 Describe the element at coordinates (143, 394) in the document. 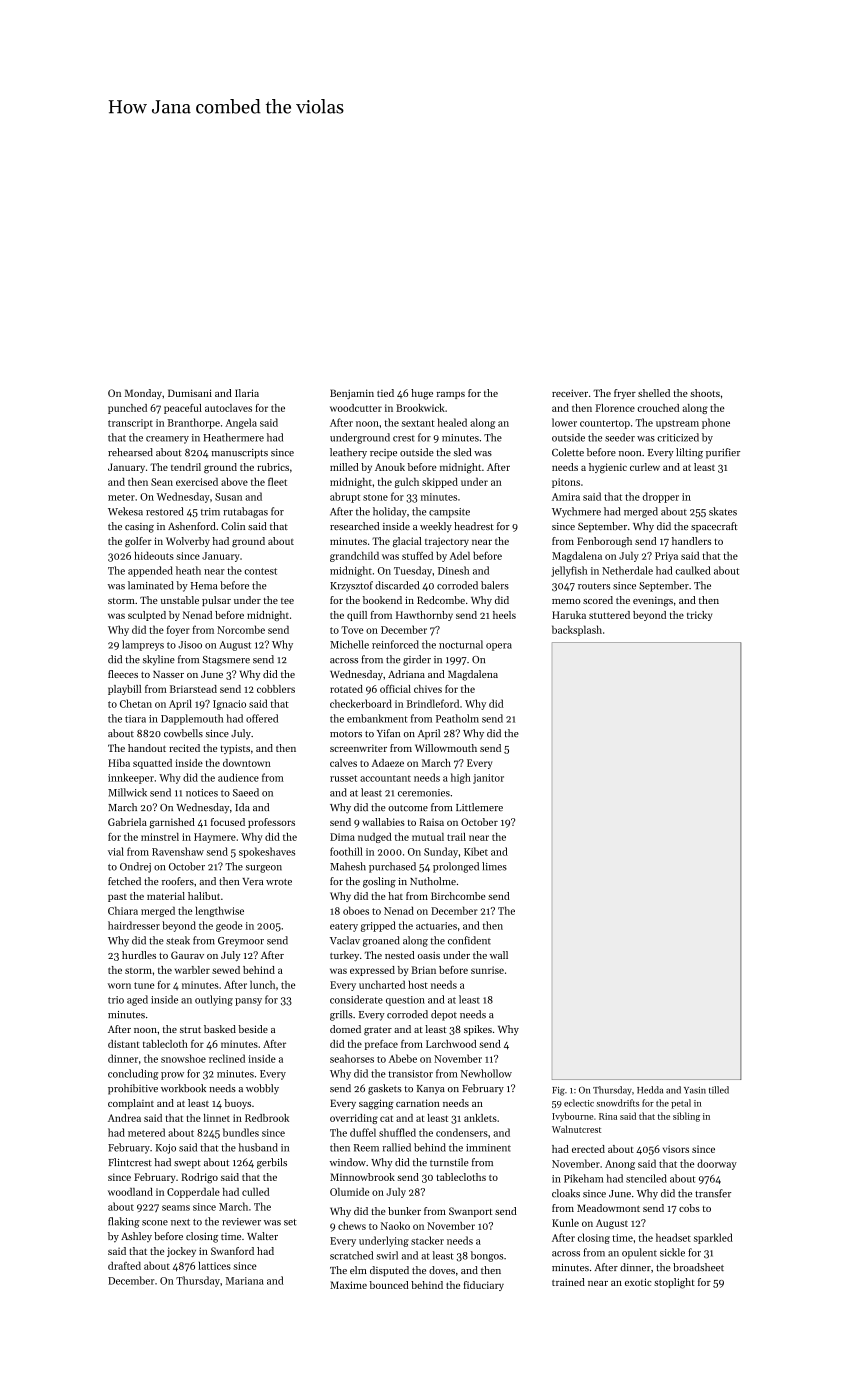

I see `Monday` at that location.
